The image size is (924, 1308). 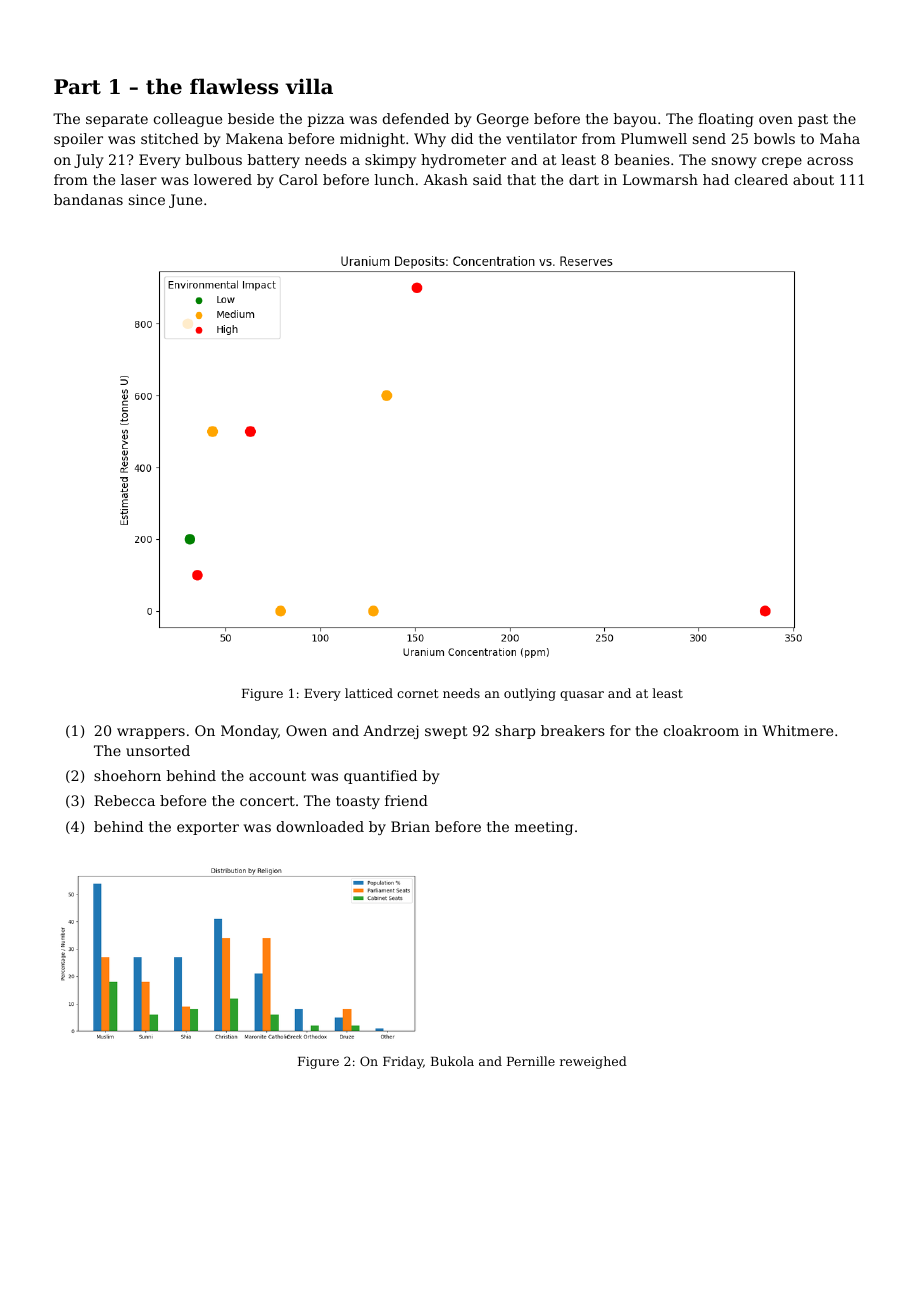 I want to click on reweighed, so click(x=593, y=1062).
